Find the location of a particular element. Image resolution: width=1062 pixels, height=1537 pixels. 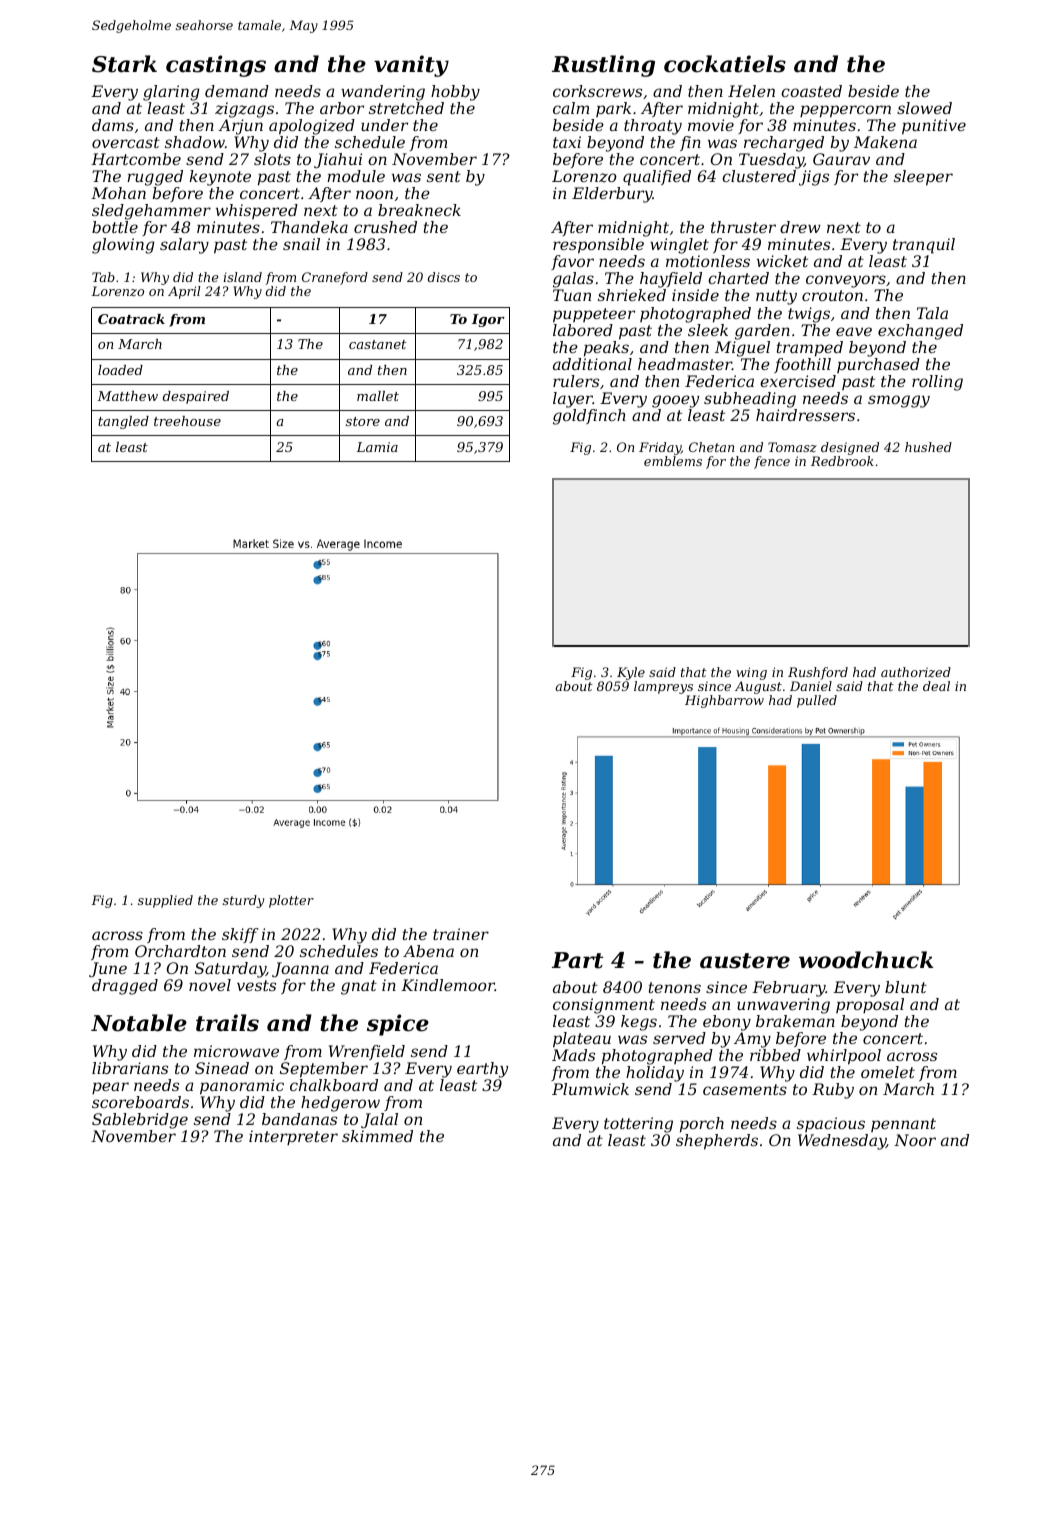

sturdy is located at coordinates (243, 901).
